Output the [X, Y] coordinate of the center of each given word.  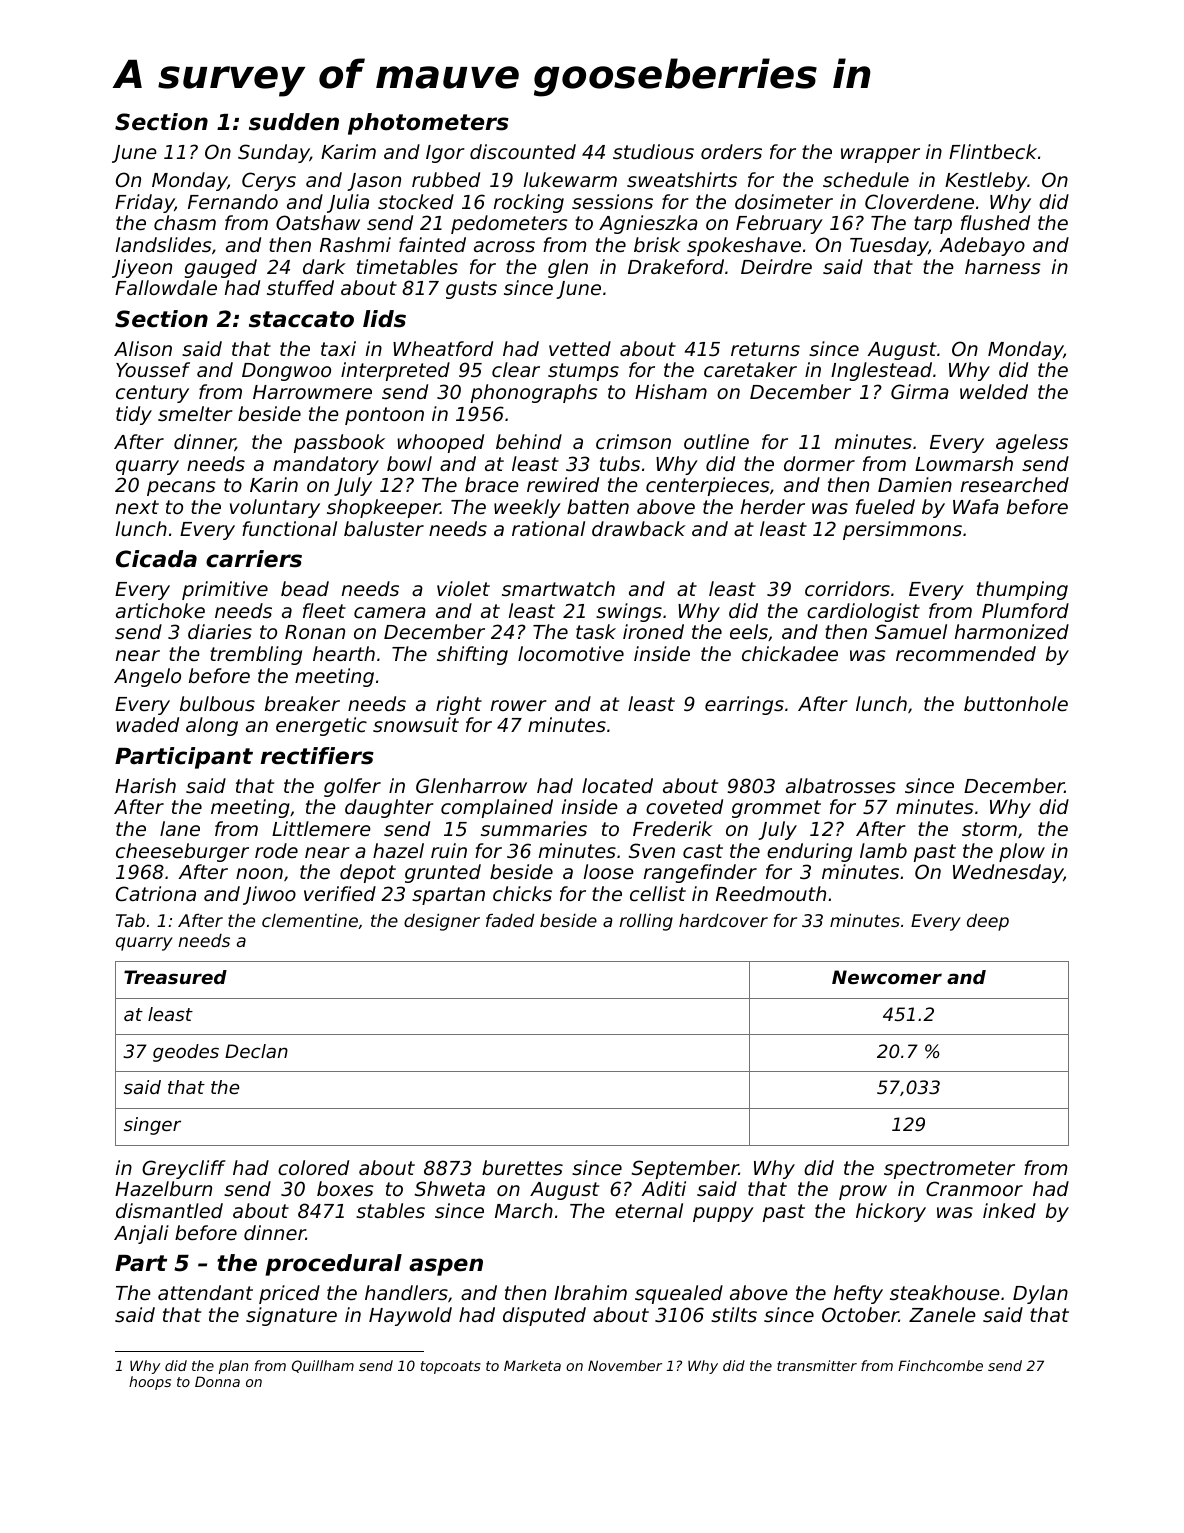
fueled [885, 506]
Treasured [175, 977]
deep [988, 922]
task [596, 631]
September [685, 1169]
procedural [333, 1265]
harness [1003, 266]
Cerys [269, 181]
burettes [522, 1167]
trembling [256, 655]
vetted [580, 348]
